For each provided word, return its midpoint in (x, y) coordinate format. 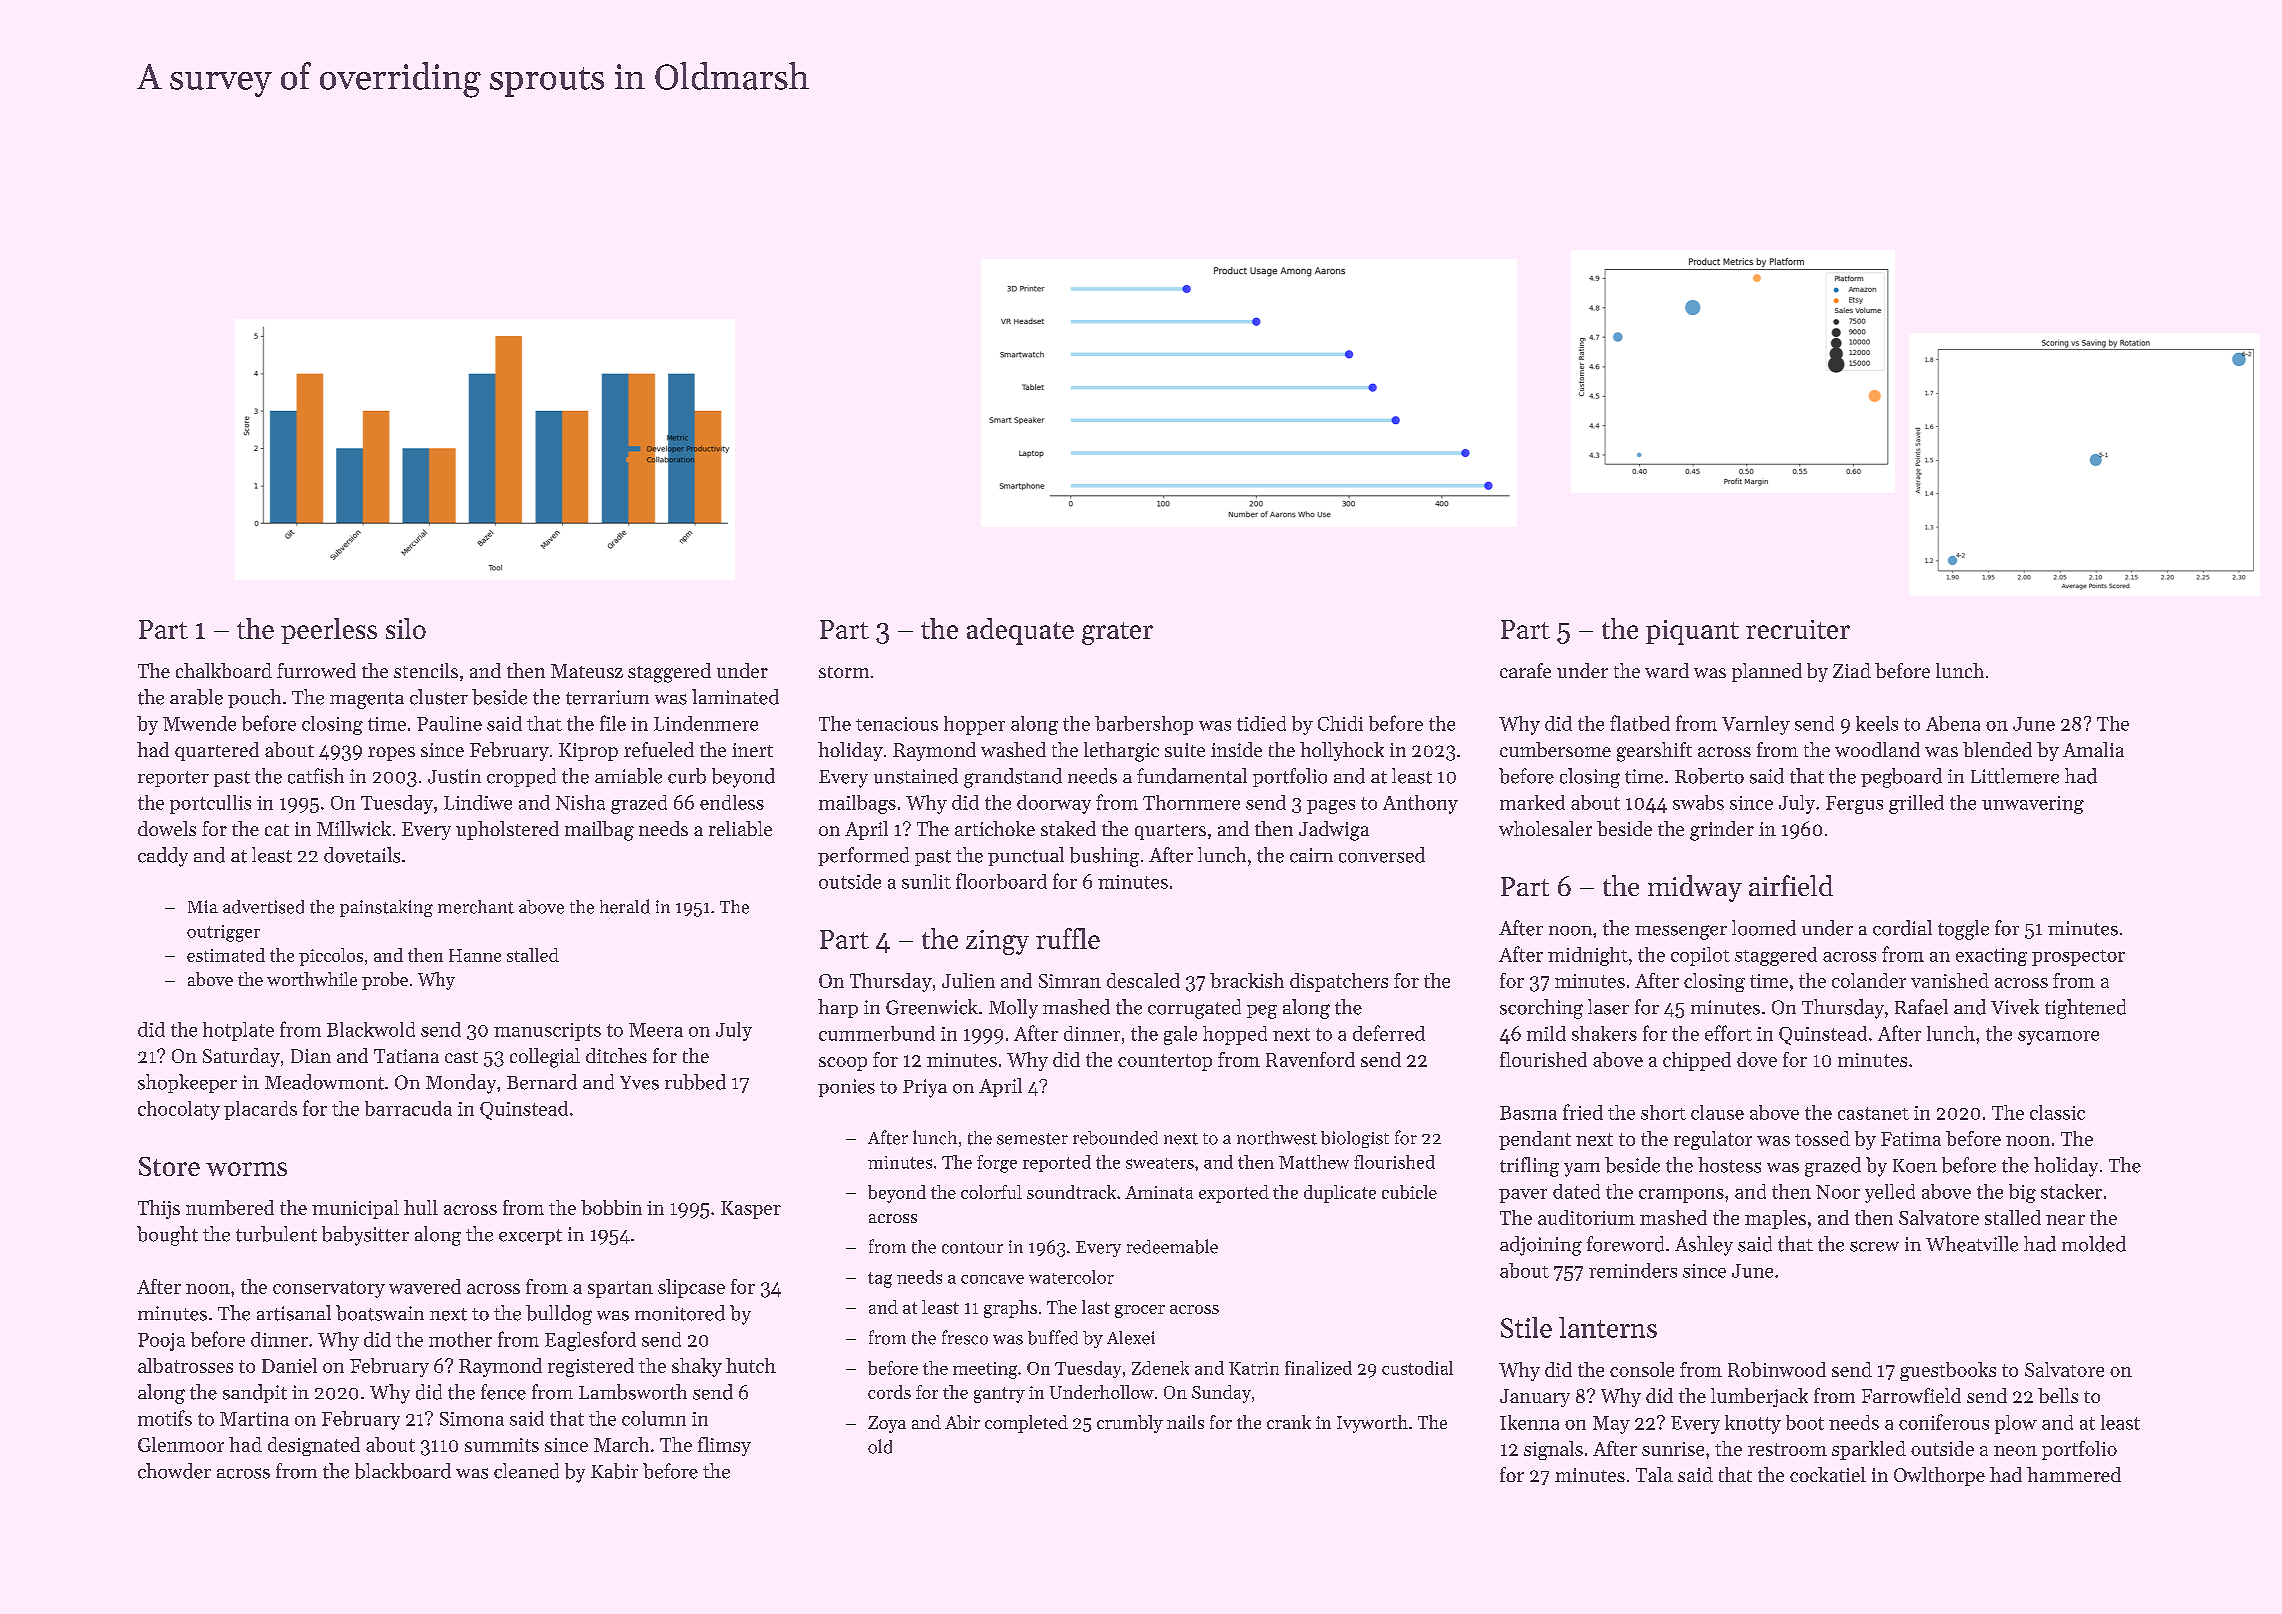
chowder (174, 1471)
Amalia (2093, 749)
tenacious (897, 724)
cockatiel (1828, 1474)
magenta (367, 700)
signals (1553, 1450)
